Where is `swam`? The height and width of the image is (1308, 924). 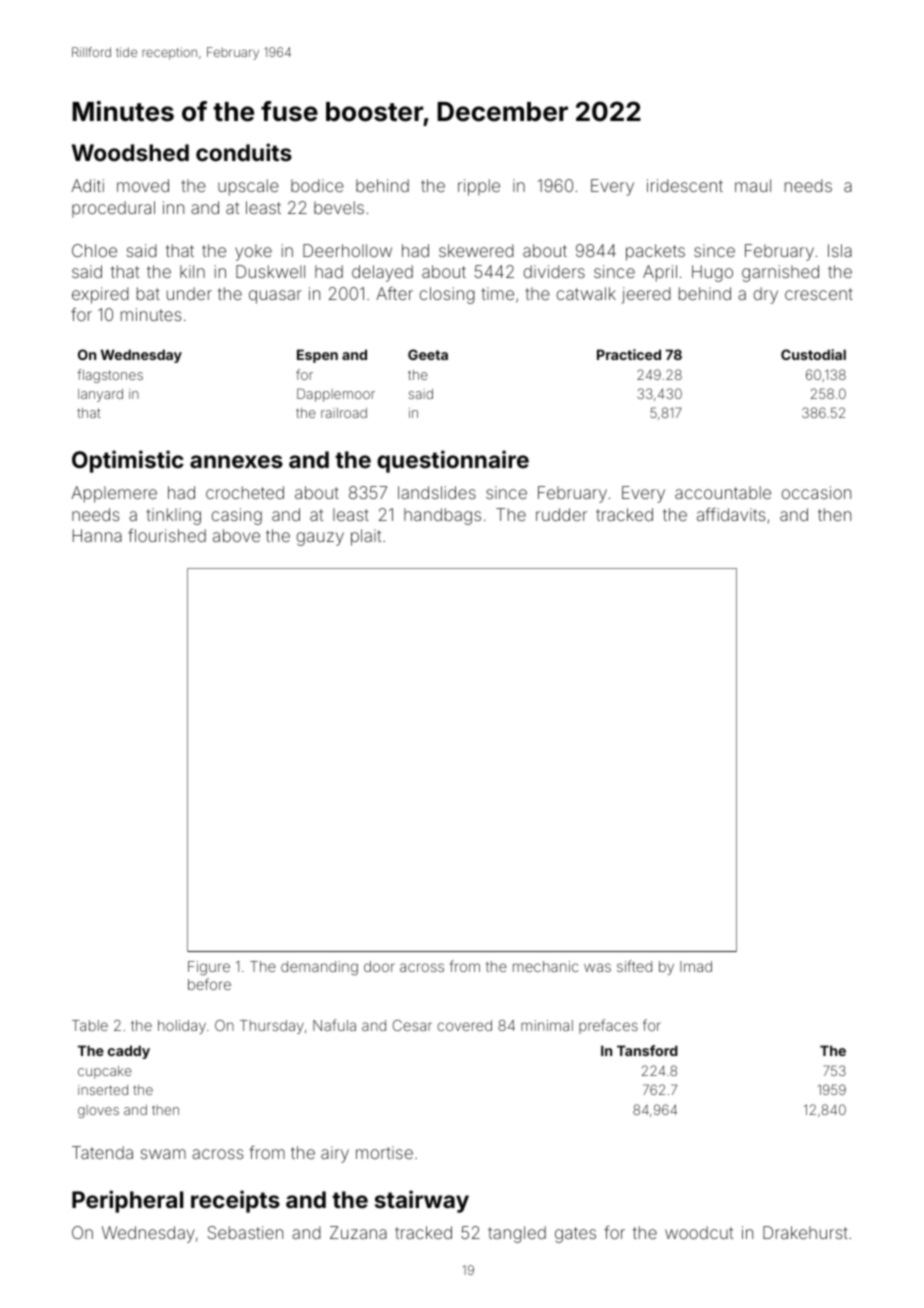
swam is located at coordinates (163, 1154).
